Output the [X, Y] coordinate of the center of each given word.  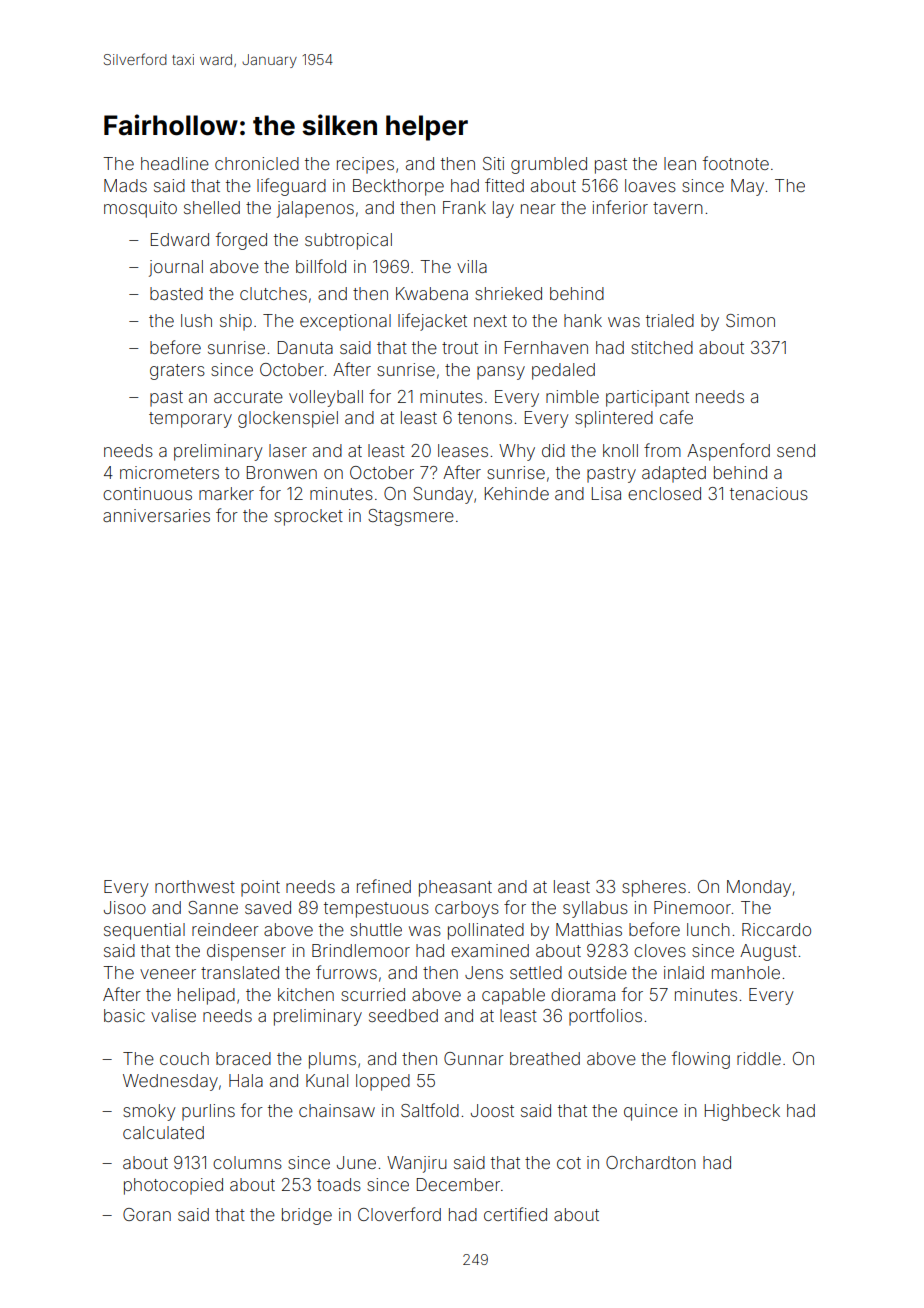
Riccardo [776, 929]
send [796, 450]
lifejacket [432, 322]
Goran [147, 1214]
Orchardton [651, 1162]
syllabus [595, 909]
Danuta [305, 347]
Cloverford [399, 1214]
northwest [195, 886]
